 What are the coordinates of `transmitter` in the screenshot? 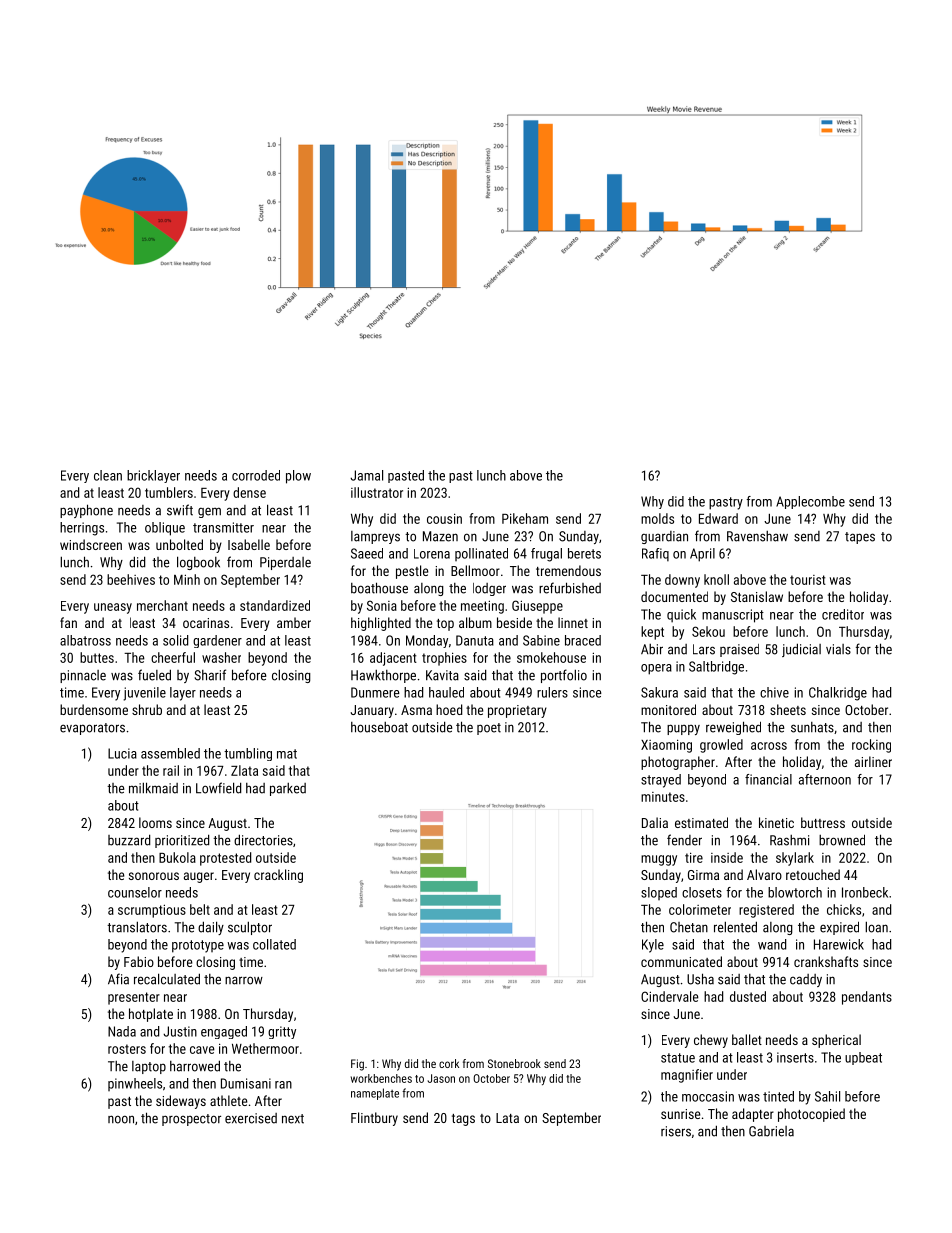 It's located at (223, 527).
